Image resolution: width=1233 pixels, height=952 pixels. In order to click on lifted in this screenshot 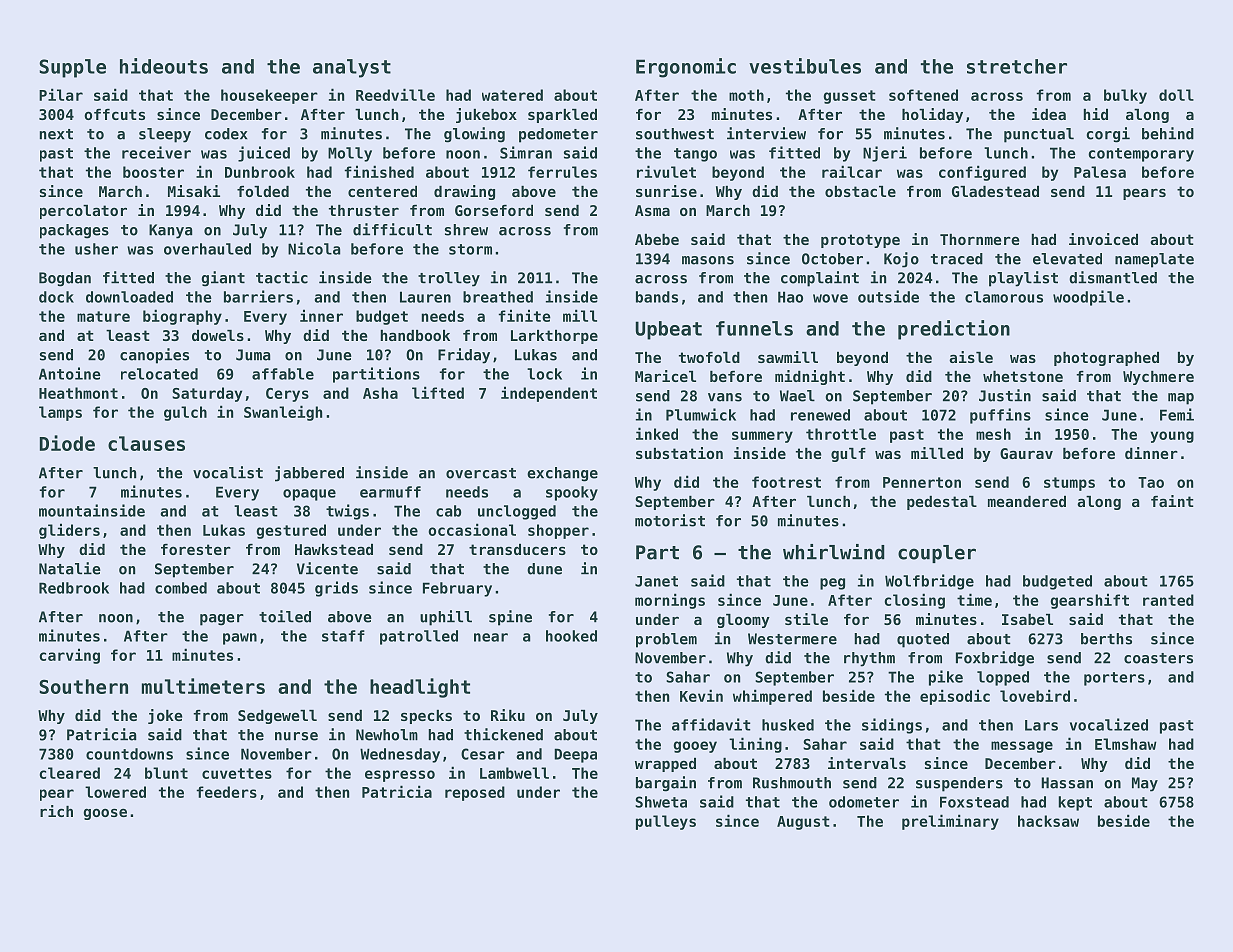, I will do `click(438, 392)`.
